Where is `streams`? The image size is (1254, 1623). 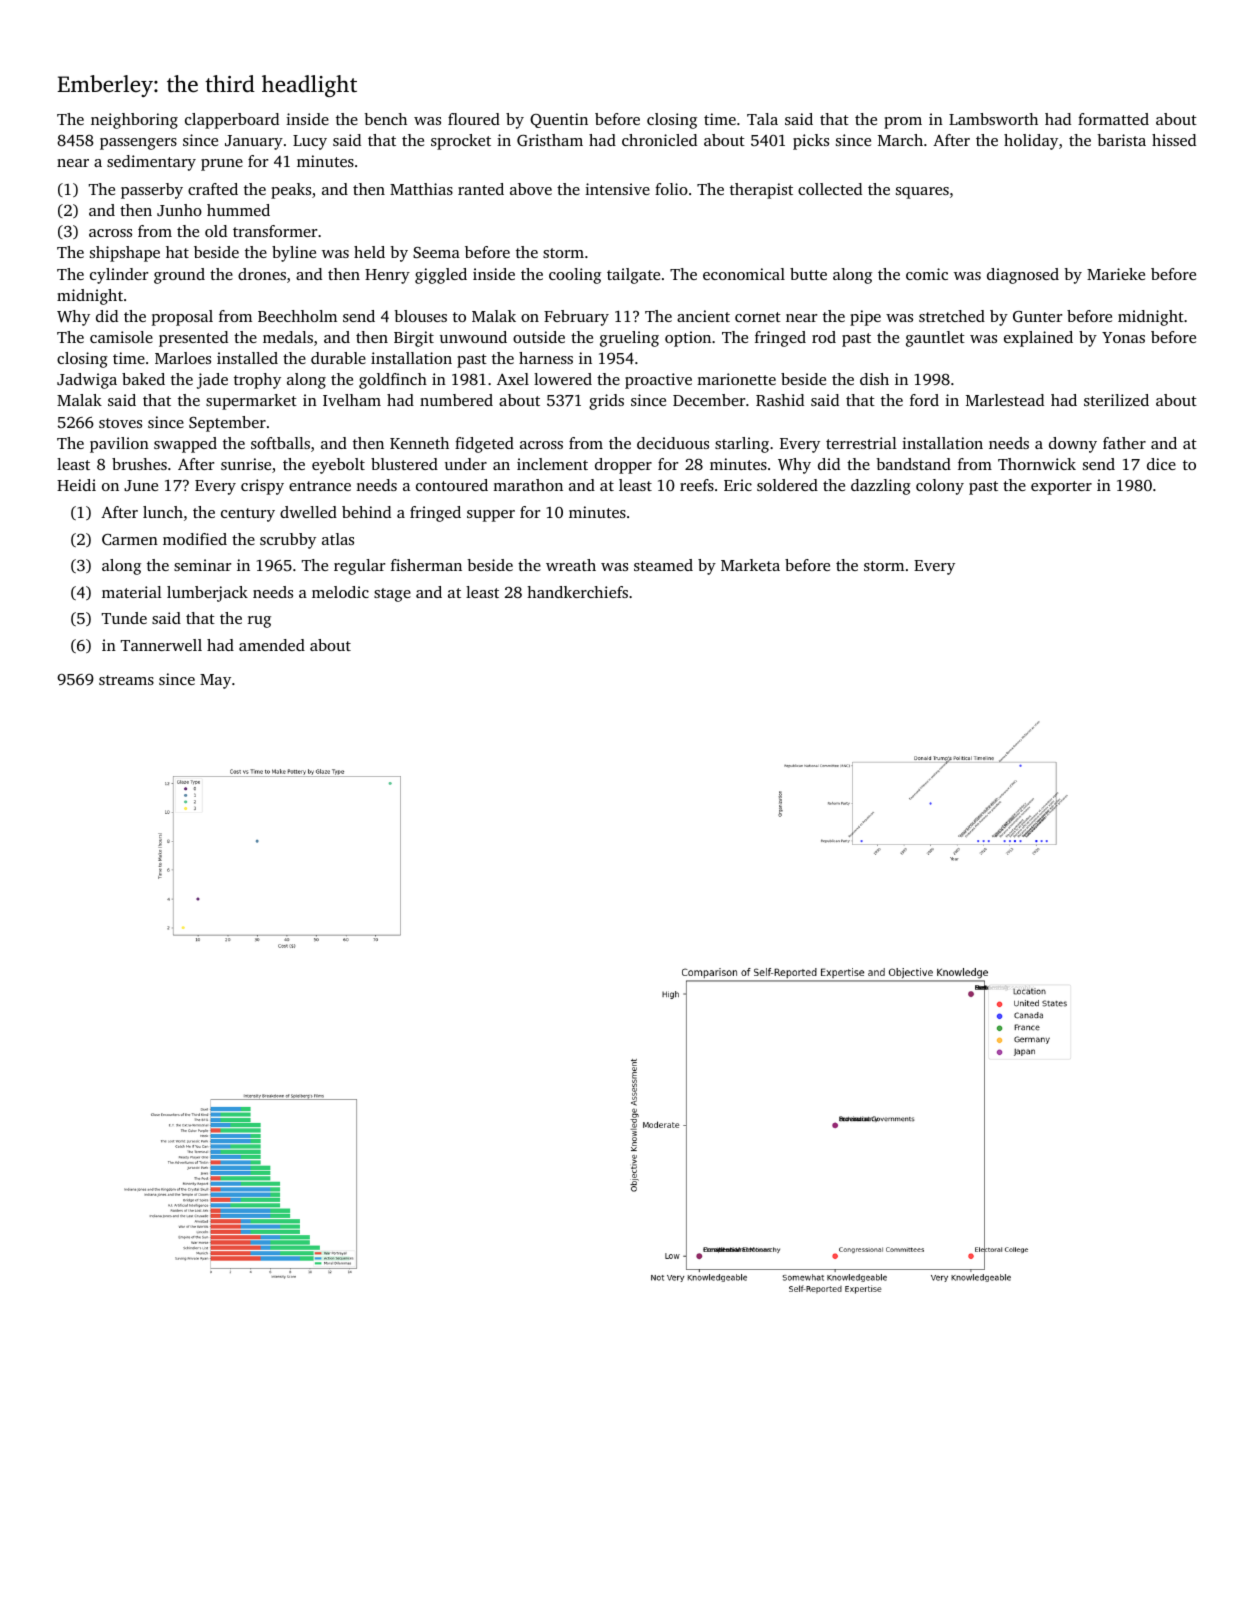 streams is located at coordinates (126, 680).
